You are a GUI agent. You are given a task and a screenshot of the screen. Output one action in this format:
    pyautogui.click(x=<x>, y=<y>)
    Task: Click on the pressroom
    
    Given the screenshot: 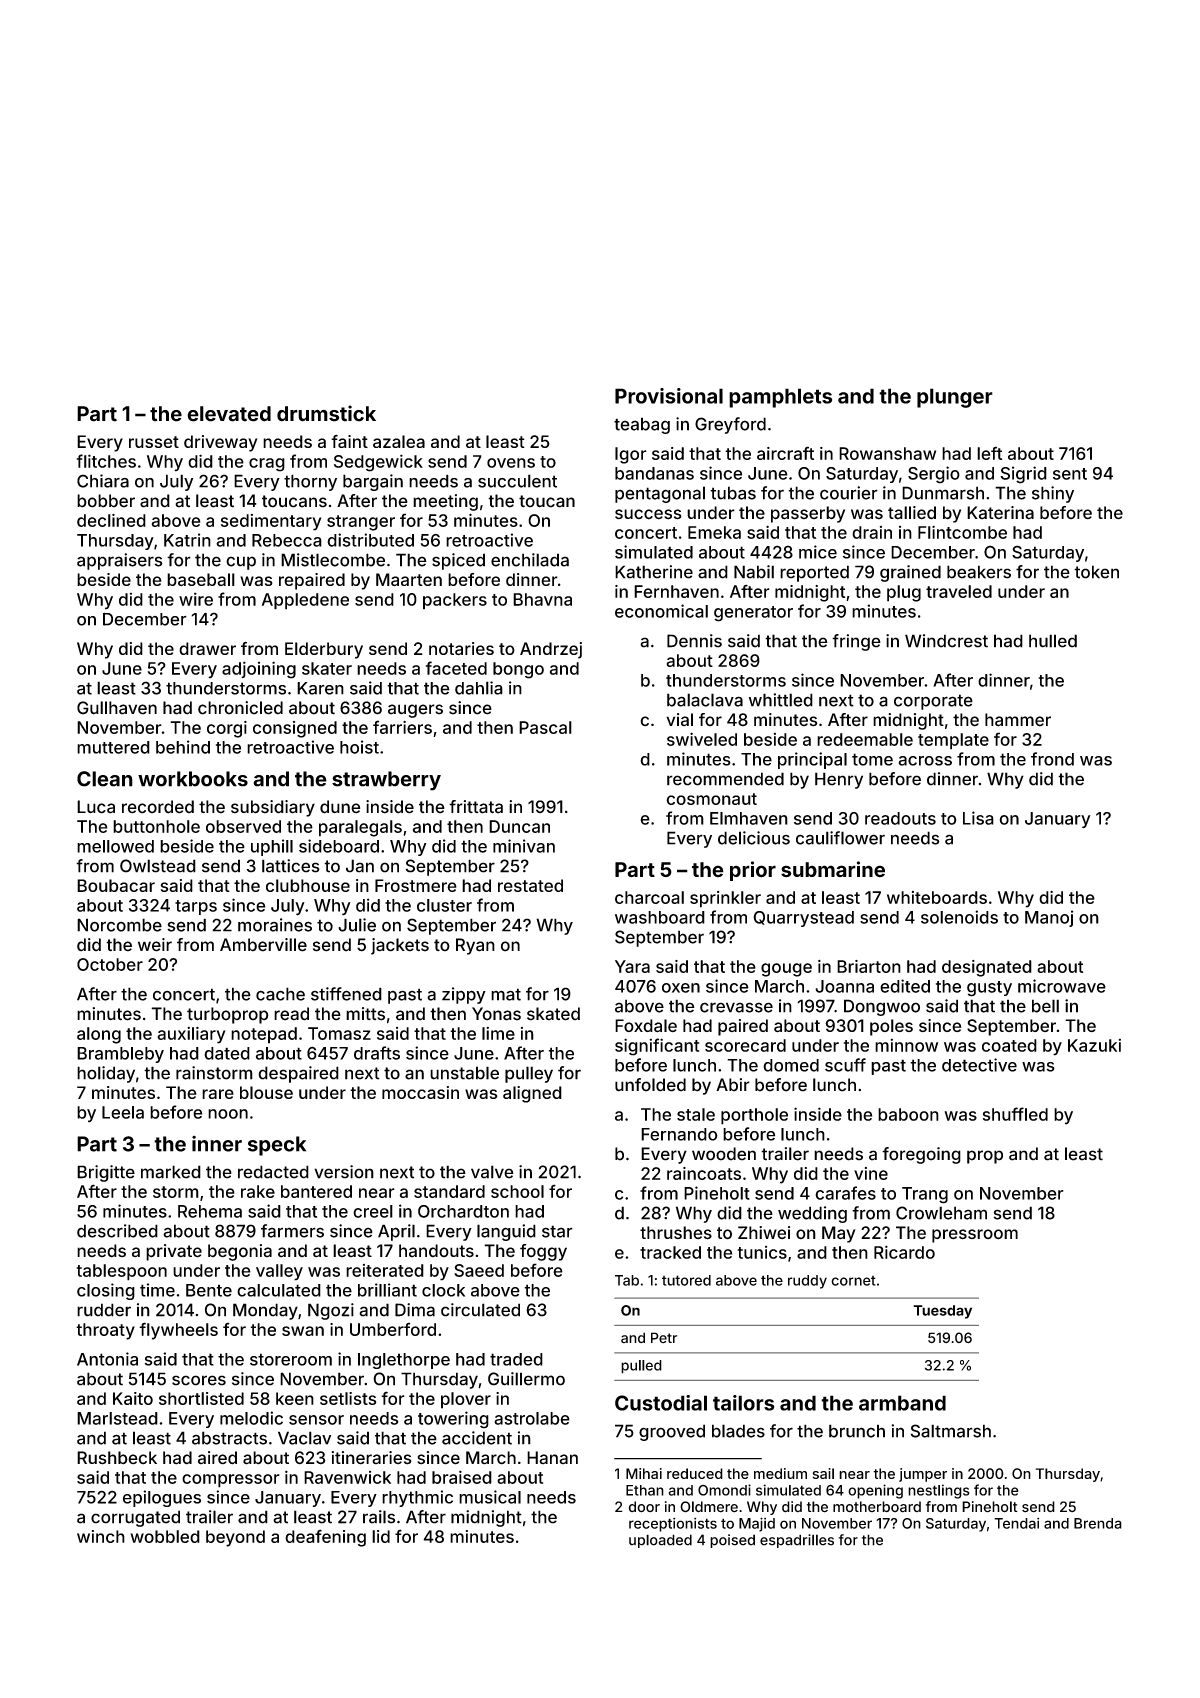 What is the action you would take?
    pyautogui.click(x=975, y=1236)
